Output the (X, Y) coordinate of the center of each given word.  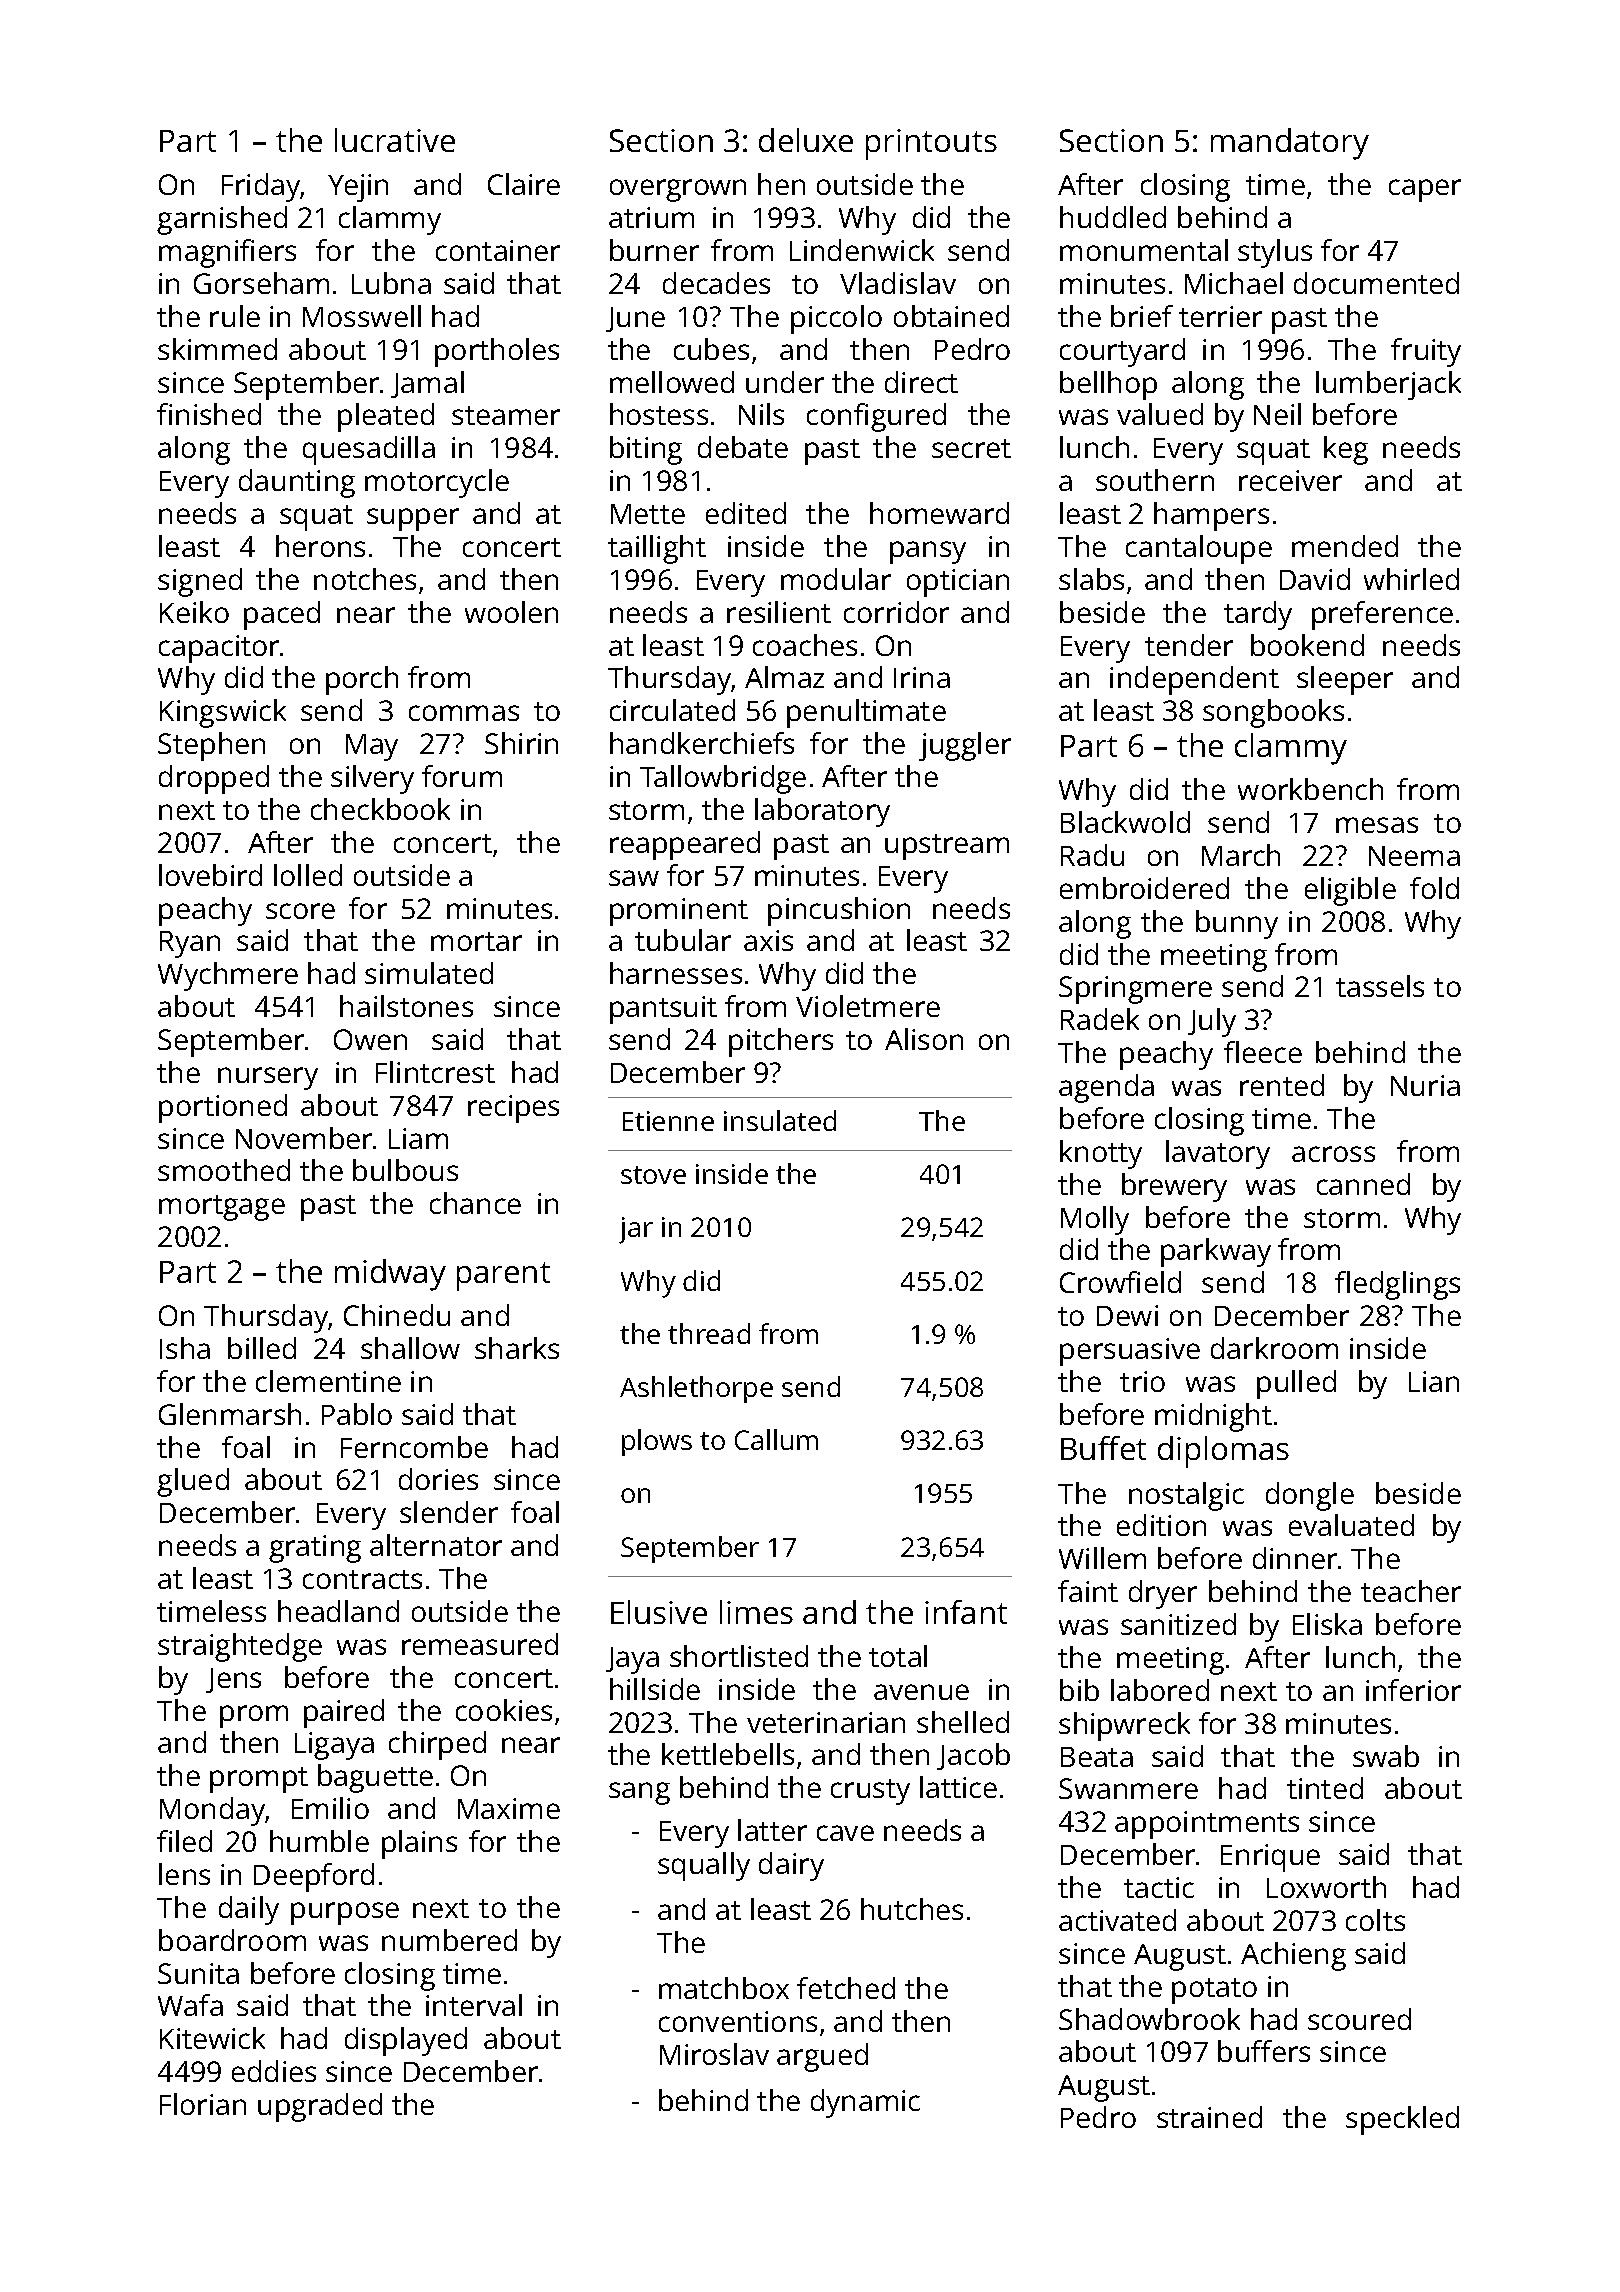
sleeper (1345, 680)
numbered (449, 1940)
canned (1363, 1184)
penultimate (866, 713)
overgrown (678, 190)
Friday (261, 187)
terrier (1220, 316)
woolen (511, 612)
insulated (780, 1120)
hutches (912, 1909)
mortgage (222, 1208)
